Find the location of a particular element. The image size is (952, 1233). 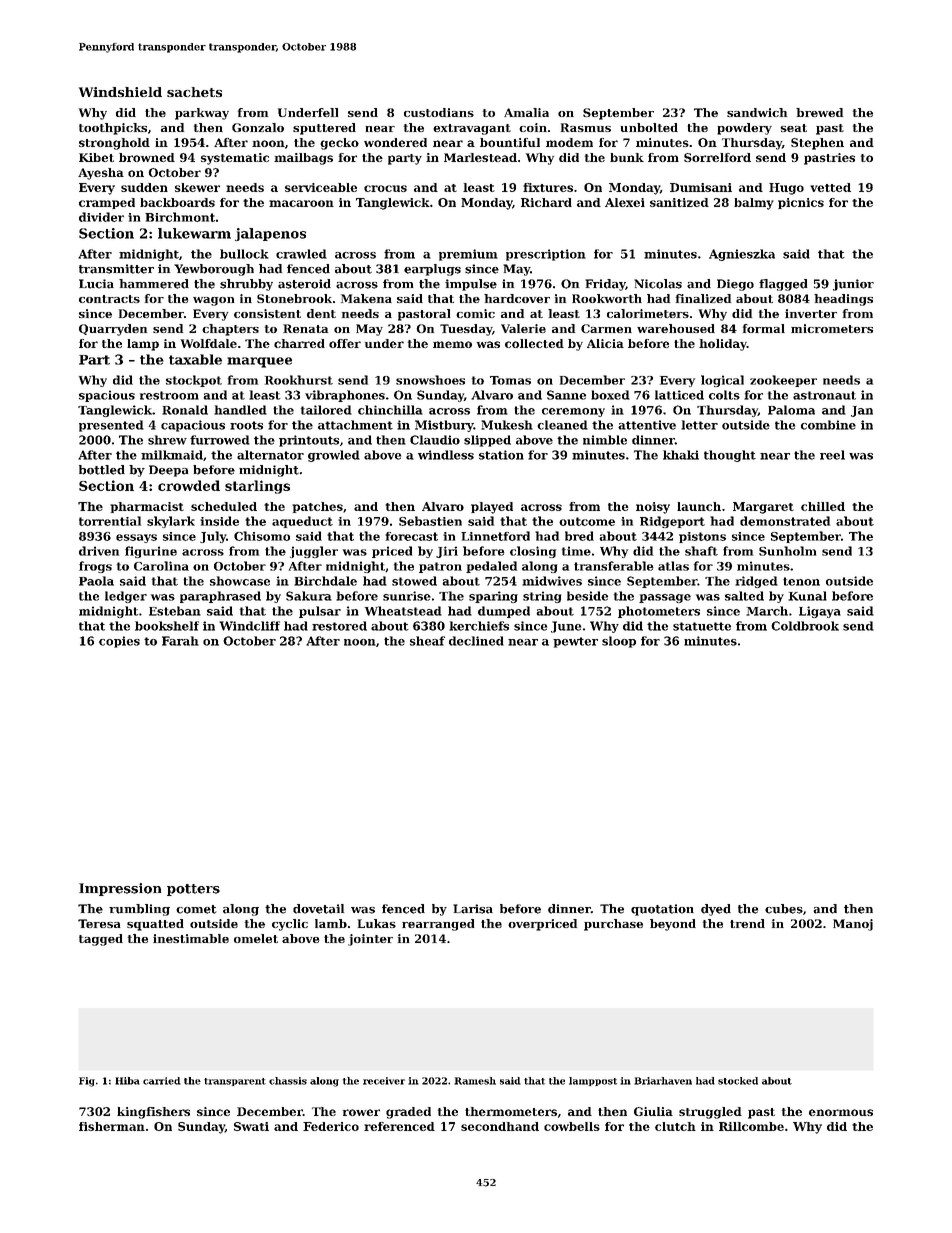

flagged is located at coordinates (783, 285).
